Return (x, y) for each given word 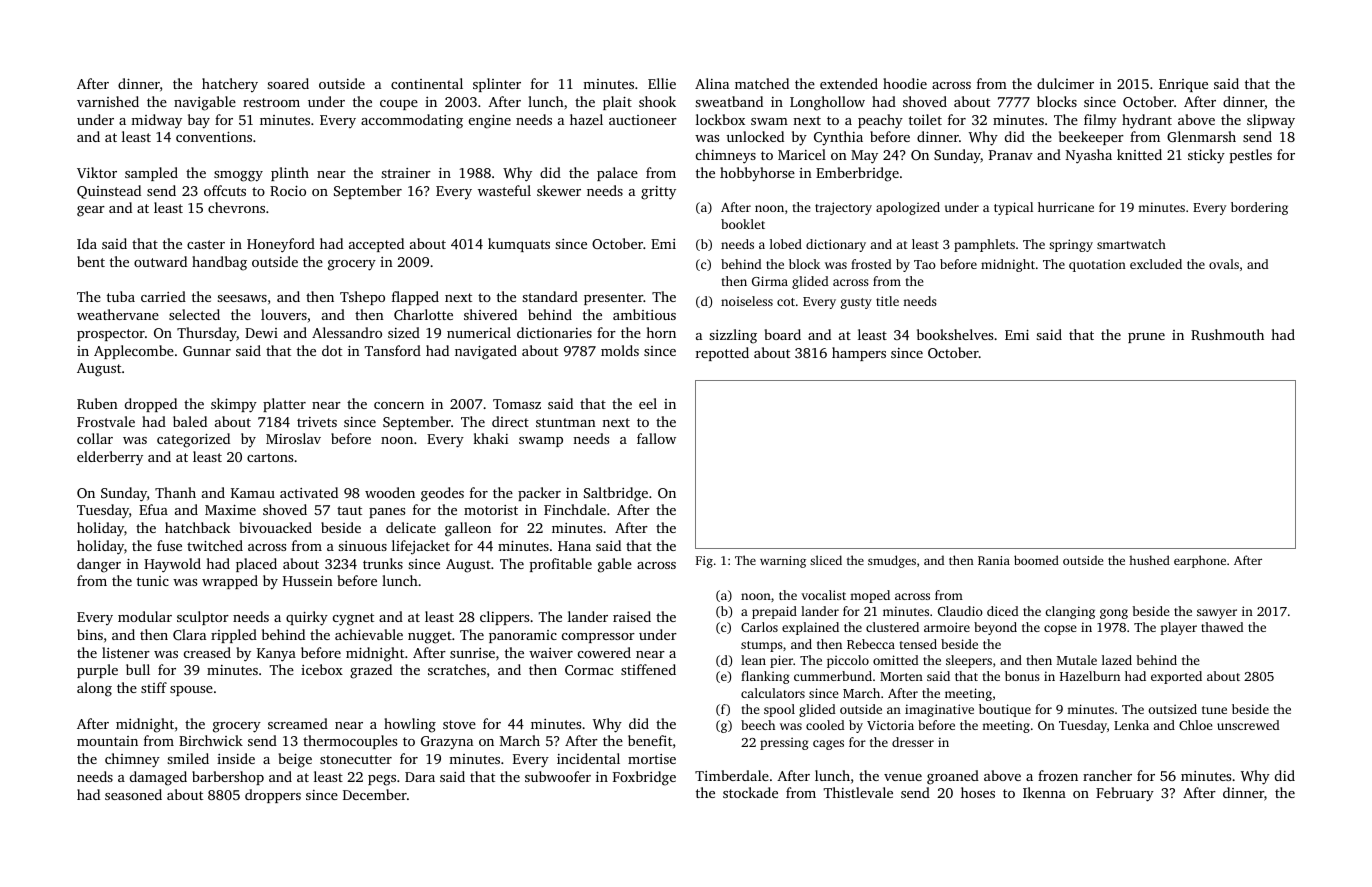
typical (1013, 208)
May (864, 157)
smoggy (238, 176)
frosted (871, 264)
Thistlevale (858, 792)
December (375, 794)
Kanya (276, 655)
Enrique (1183, 85)
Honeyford (281, 245)
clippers (504, 618)
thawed (1222, 627)
